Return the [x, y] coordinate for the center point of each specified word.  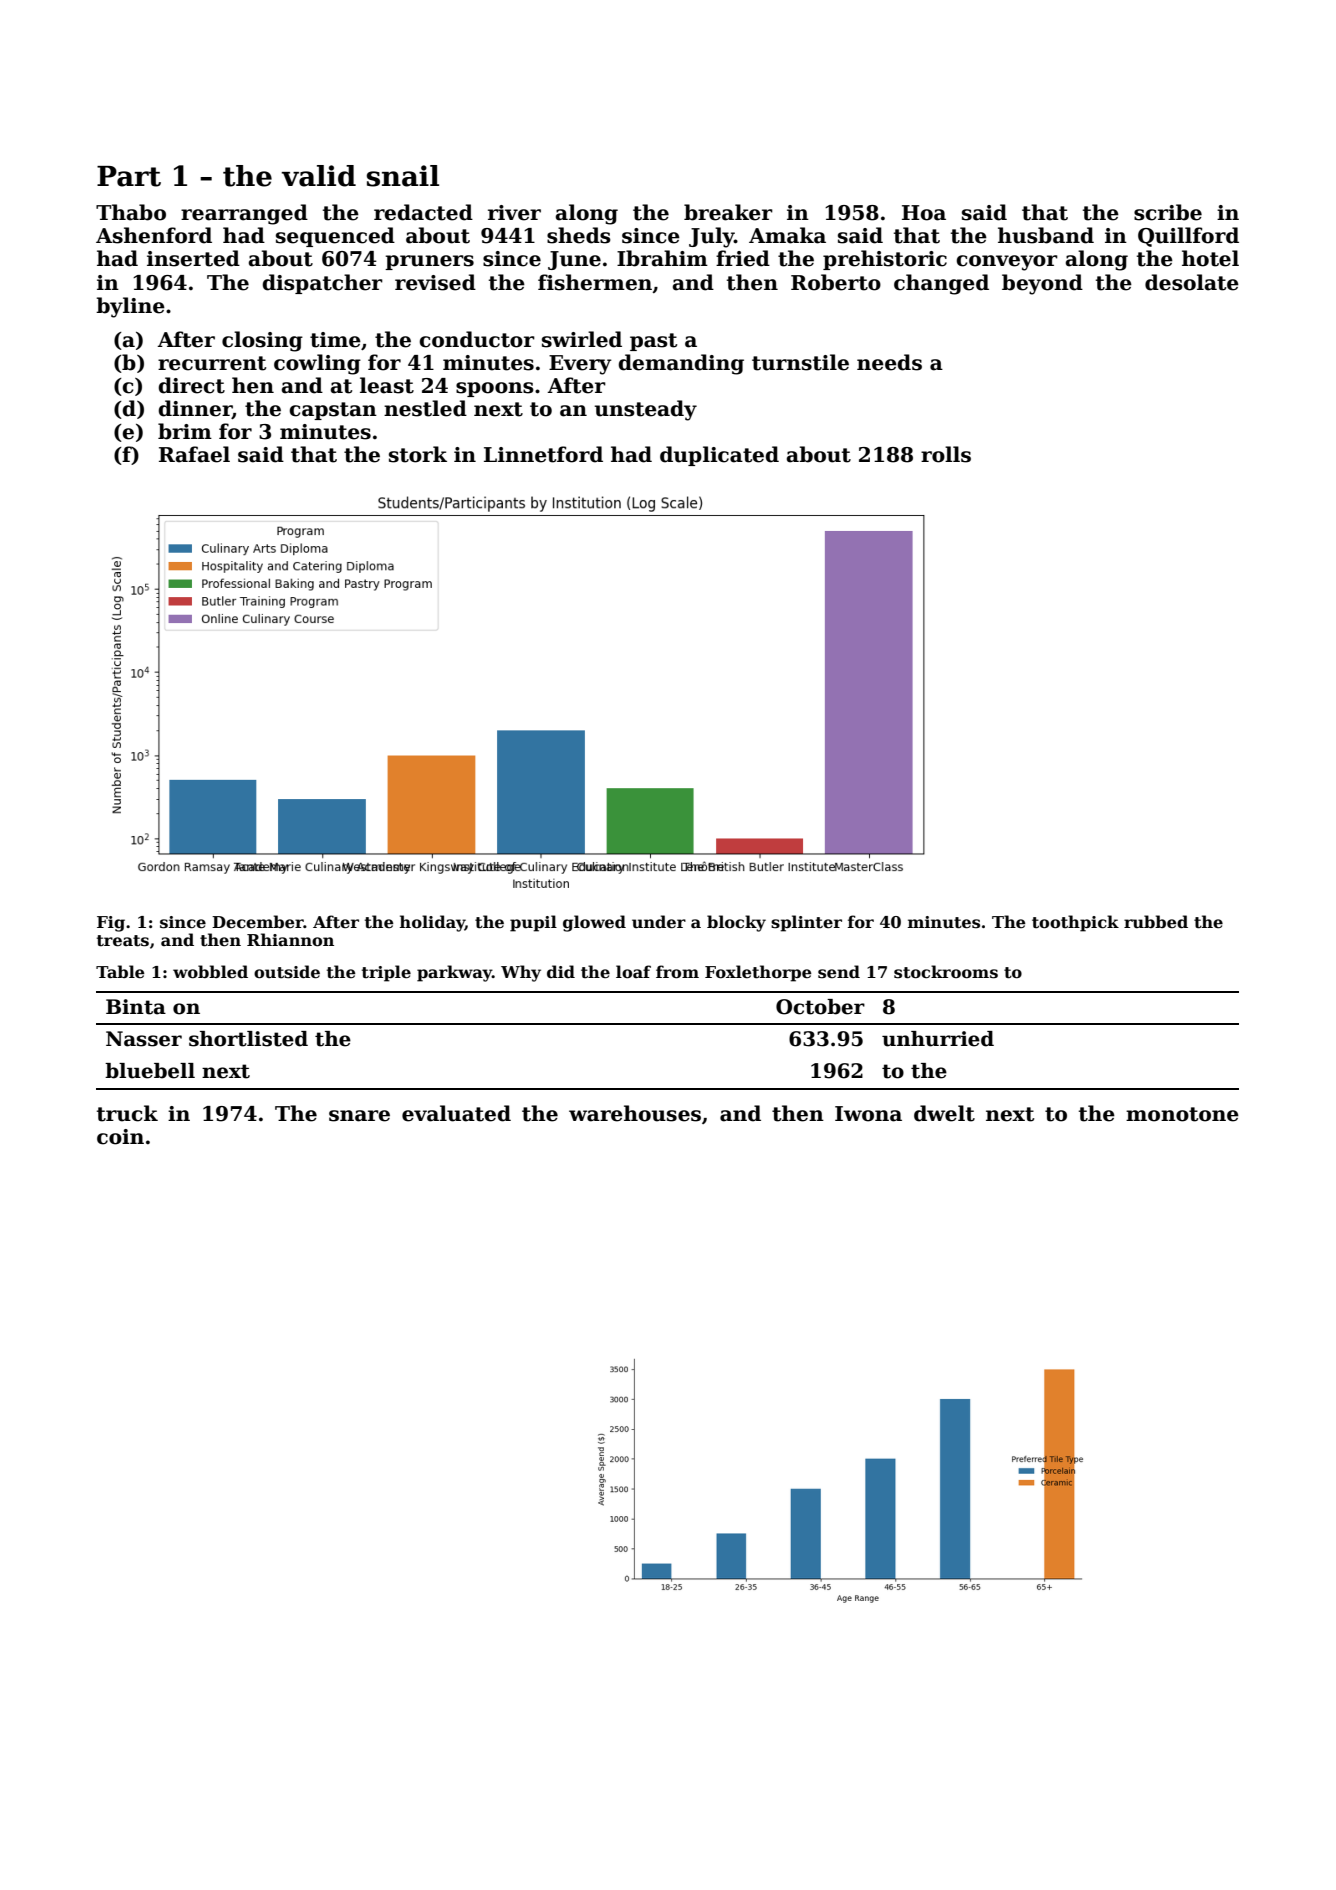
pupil [533, 923]
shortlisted [248, 1039]
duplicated [719, 456]
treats [123, 941]
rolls [946, 454]
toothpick [1075, 923]
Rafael [194, 454]
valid [318, 176]
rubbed [1156, 922]
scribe [1168, 212]
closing [262, 341]
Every [580, 365]
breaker [728, 212]
